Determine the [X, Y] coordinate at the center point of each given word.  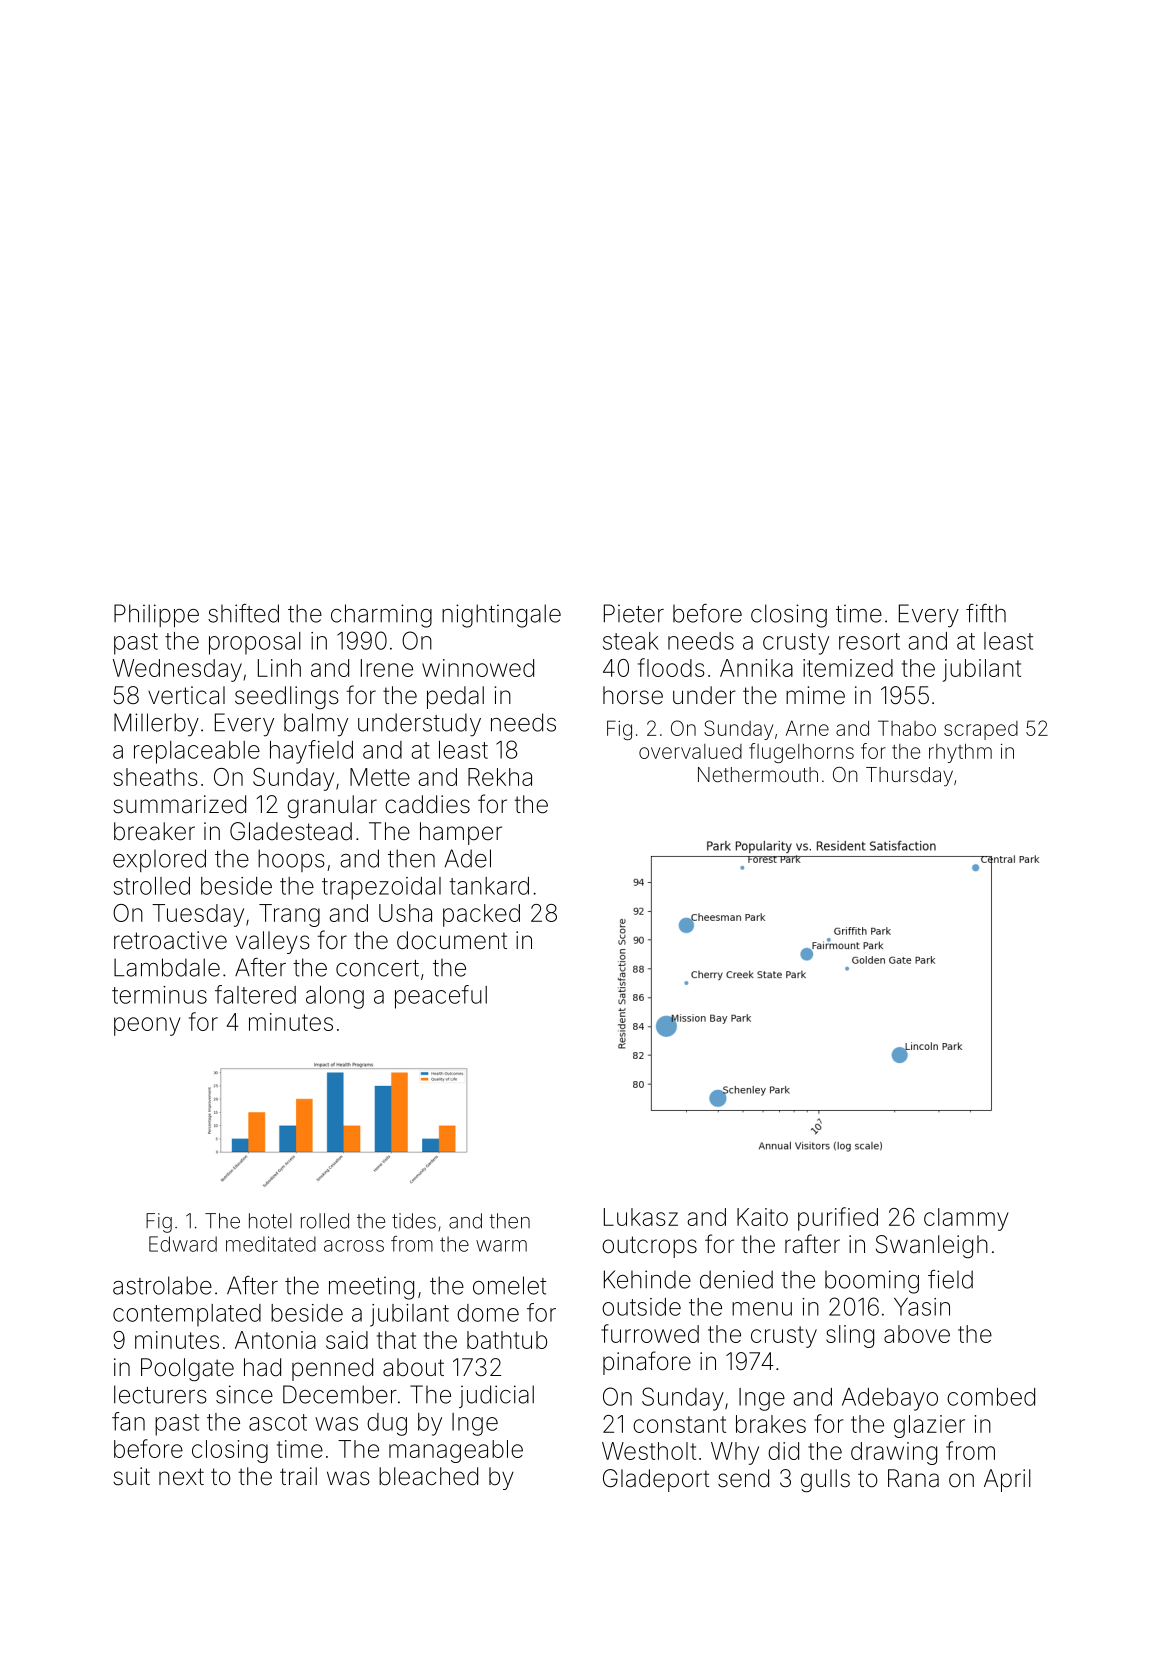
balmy [316, 725]
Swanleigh [932, 1246]
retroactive [170, 940]
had [262, 1367]
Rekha [500, 777]
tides [414, 1221]
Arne [807, 728]
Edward [183, 1244]
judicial [496, 1396]
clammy [966, 1219]
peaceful [441, 997]
